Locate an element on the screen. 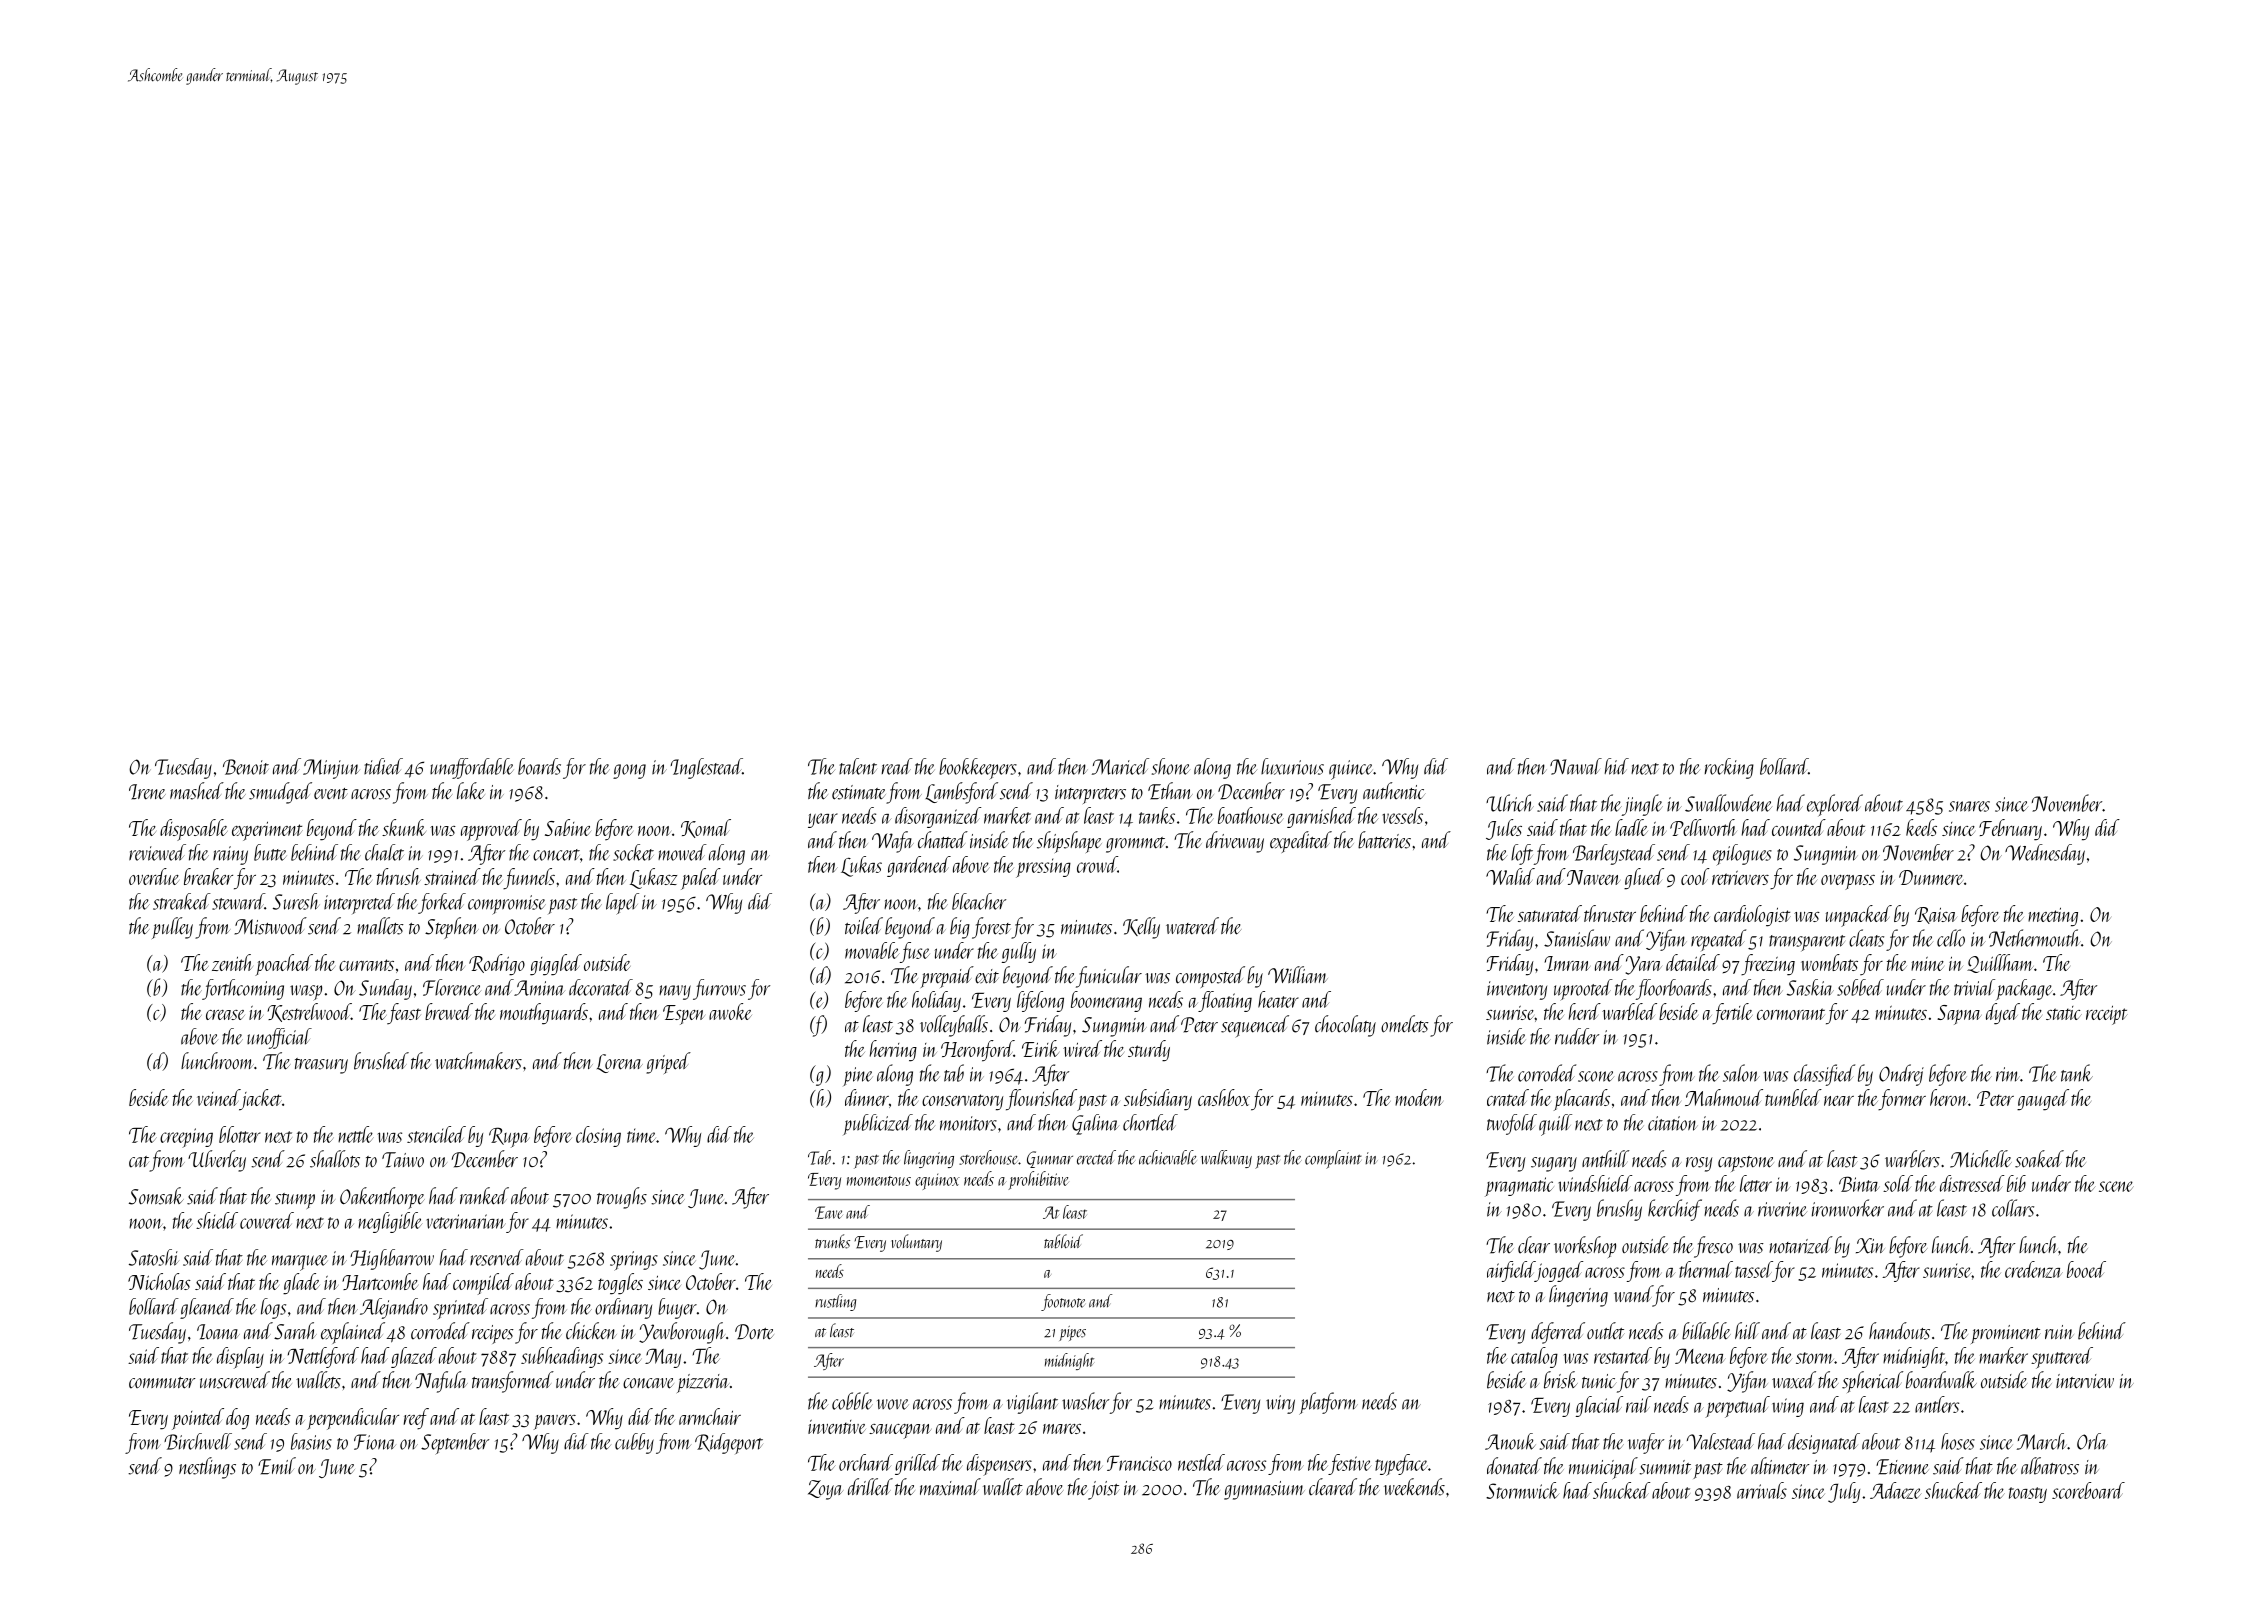 The height and width of the screenshot is (1600, 2262). compiled is located at coordinates (483, 1284).
